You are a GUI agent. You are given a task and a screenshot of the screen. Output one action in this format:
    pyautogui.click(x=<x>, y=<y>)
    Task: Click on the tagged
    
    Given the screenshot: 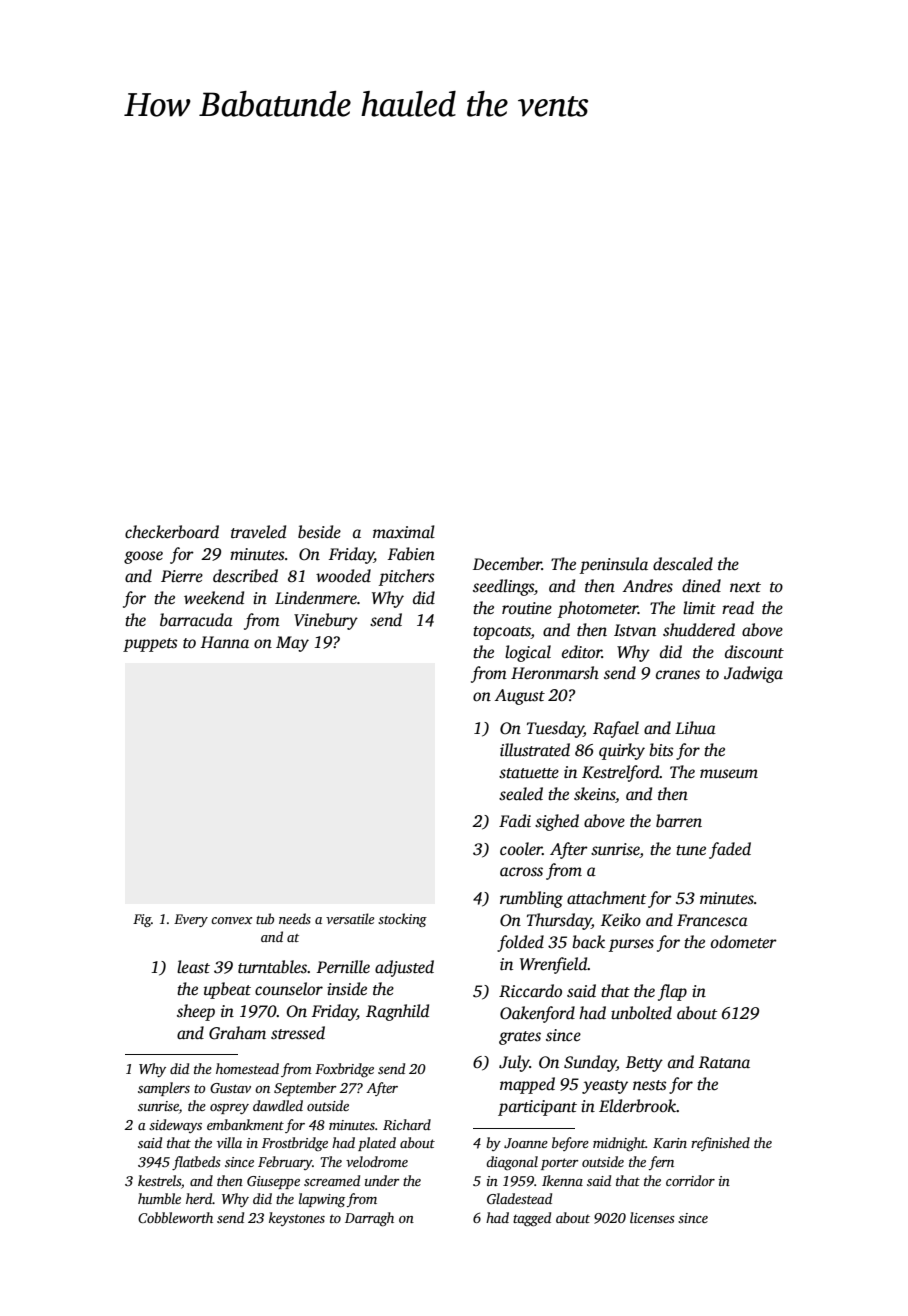 What is the action you would take?
    pyautogui.click(x=532, y=1219)
